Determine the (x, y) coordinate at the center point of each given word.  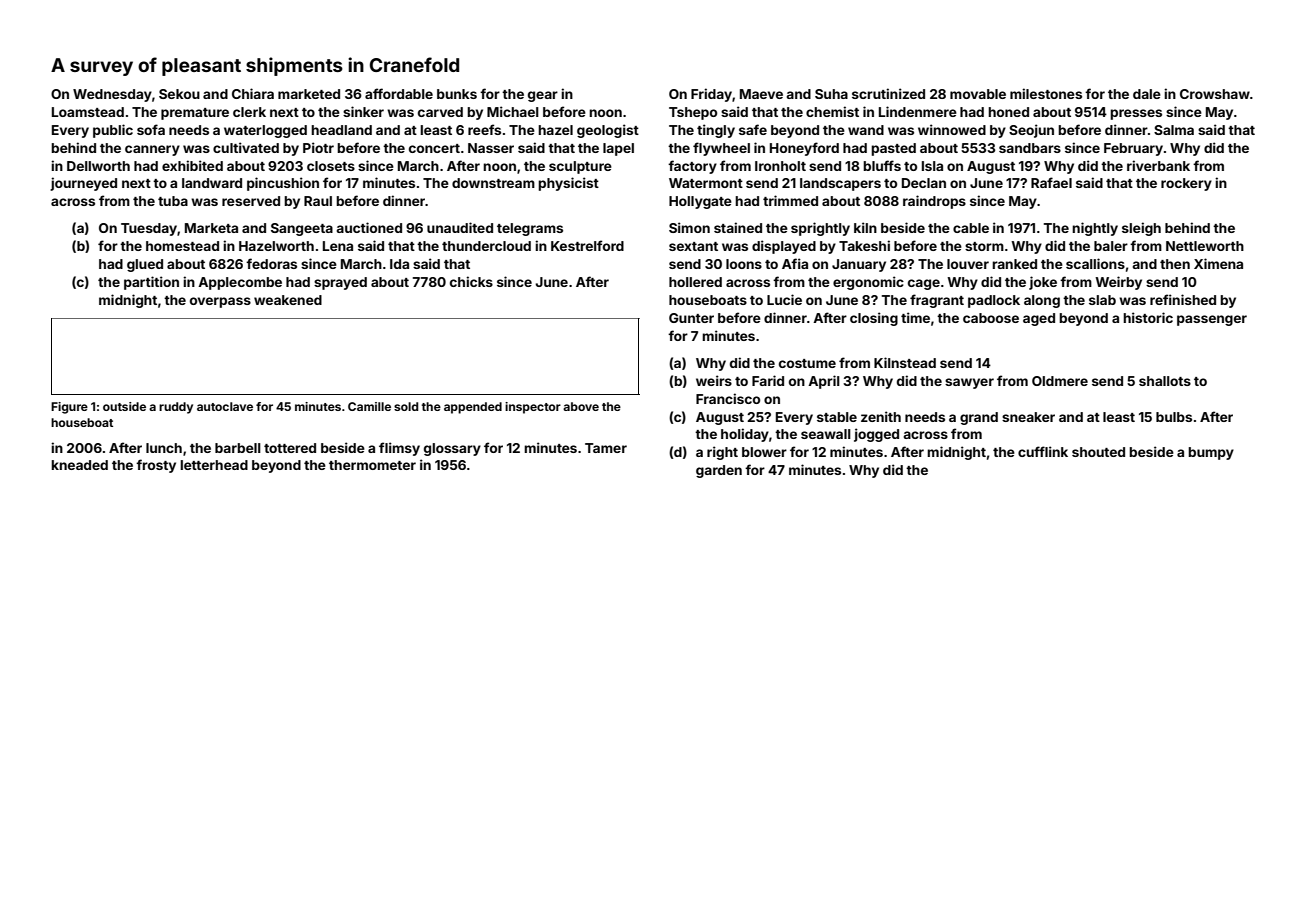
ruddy (176, 408)
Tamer (606, 448)
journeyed (83, 184)
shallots (1165, 381)
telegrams (530, 229)
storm (984, 246)
